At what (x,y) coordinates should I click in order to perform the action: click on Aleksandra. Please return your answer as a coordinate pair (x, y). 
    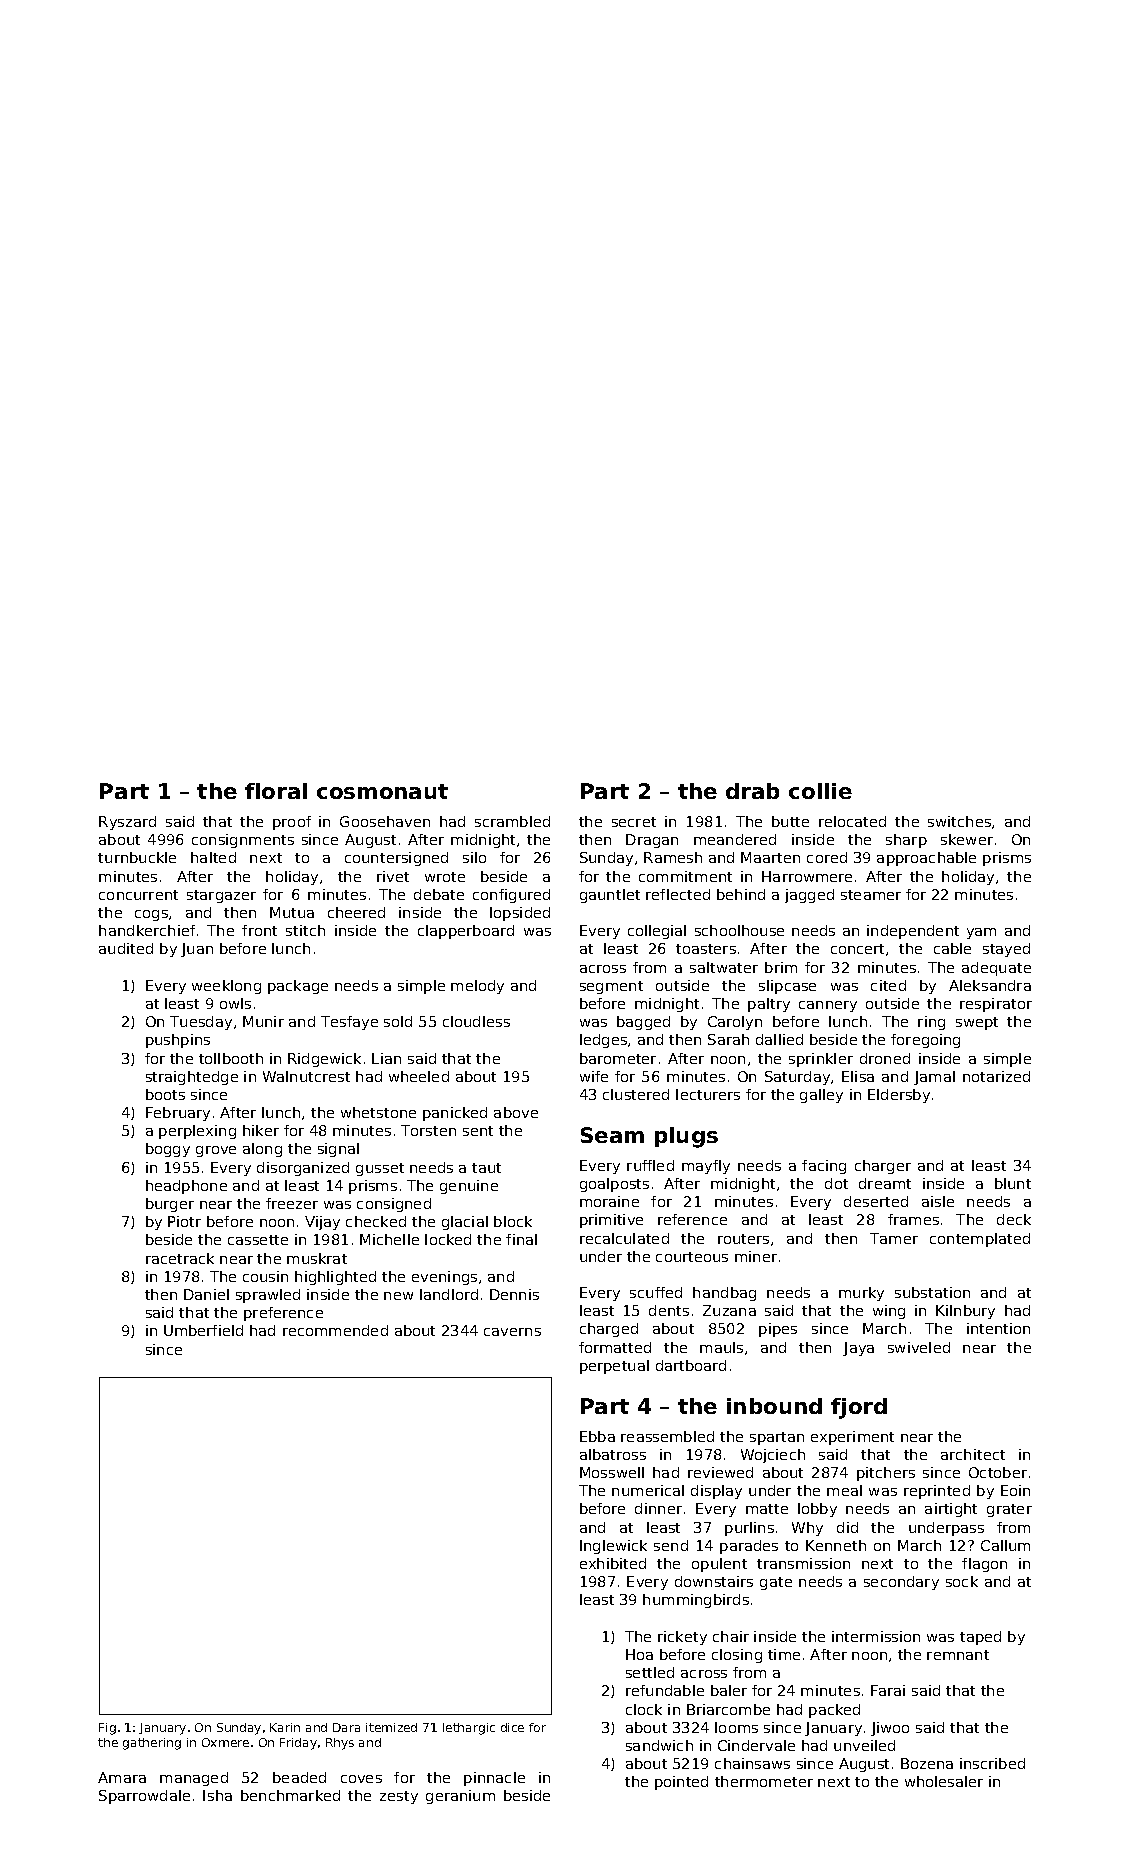
    Looking at the image, I should click on (990, 985).
